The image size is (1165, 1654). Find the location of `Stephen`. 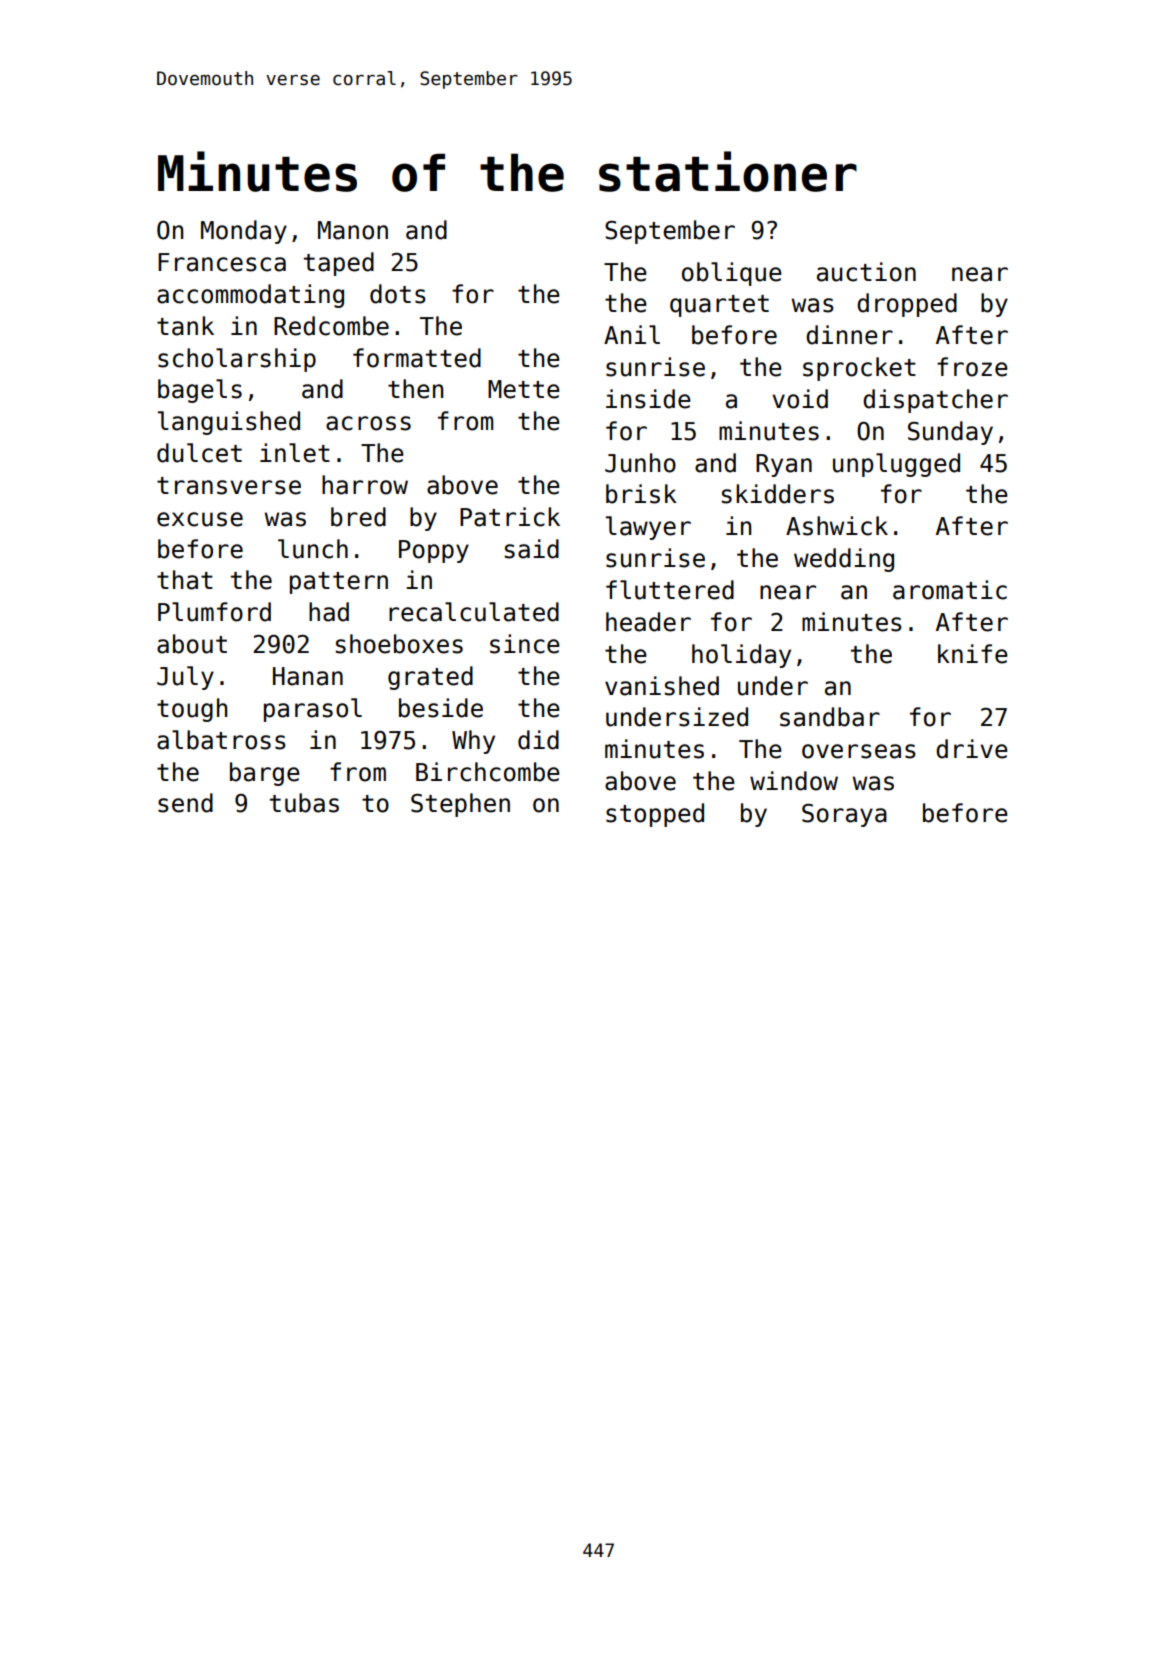

Stephen is located at coordinates (460, 805).
